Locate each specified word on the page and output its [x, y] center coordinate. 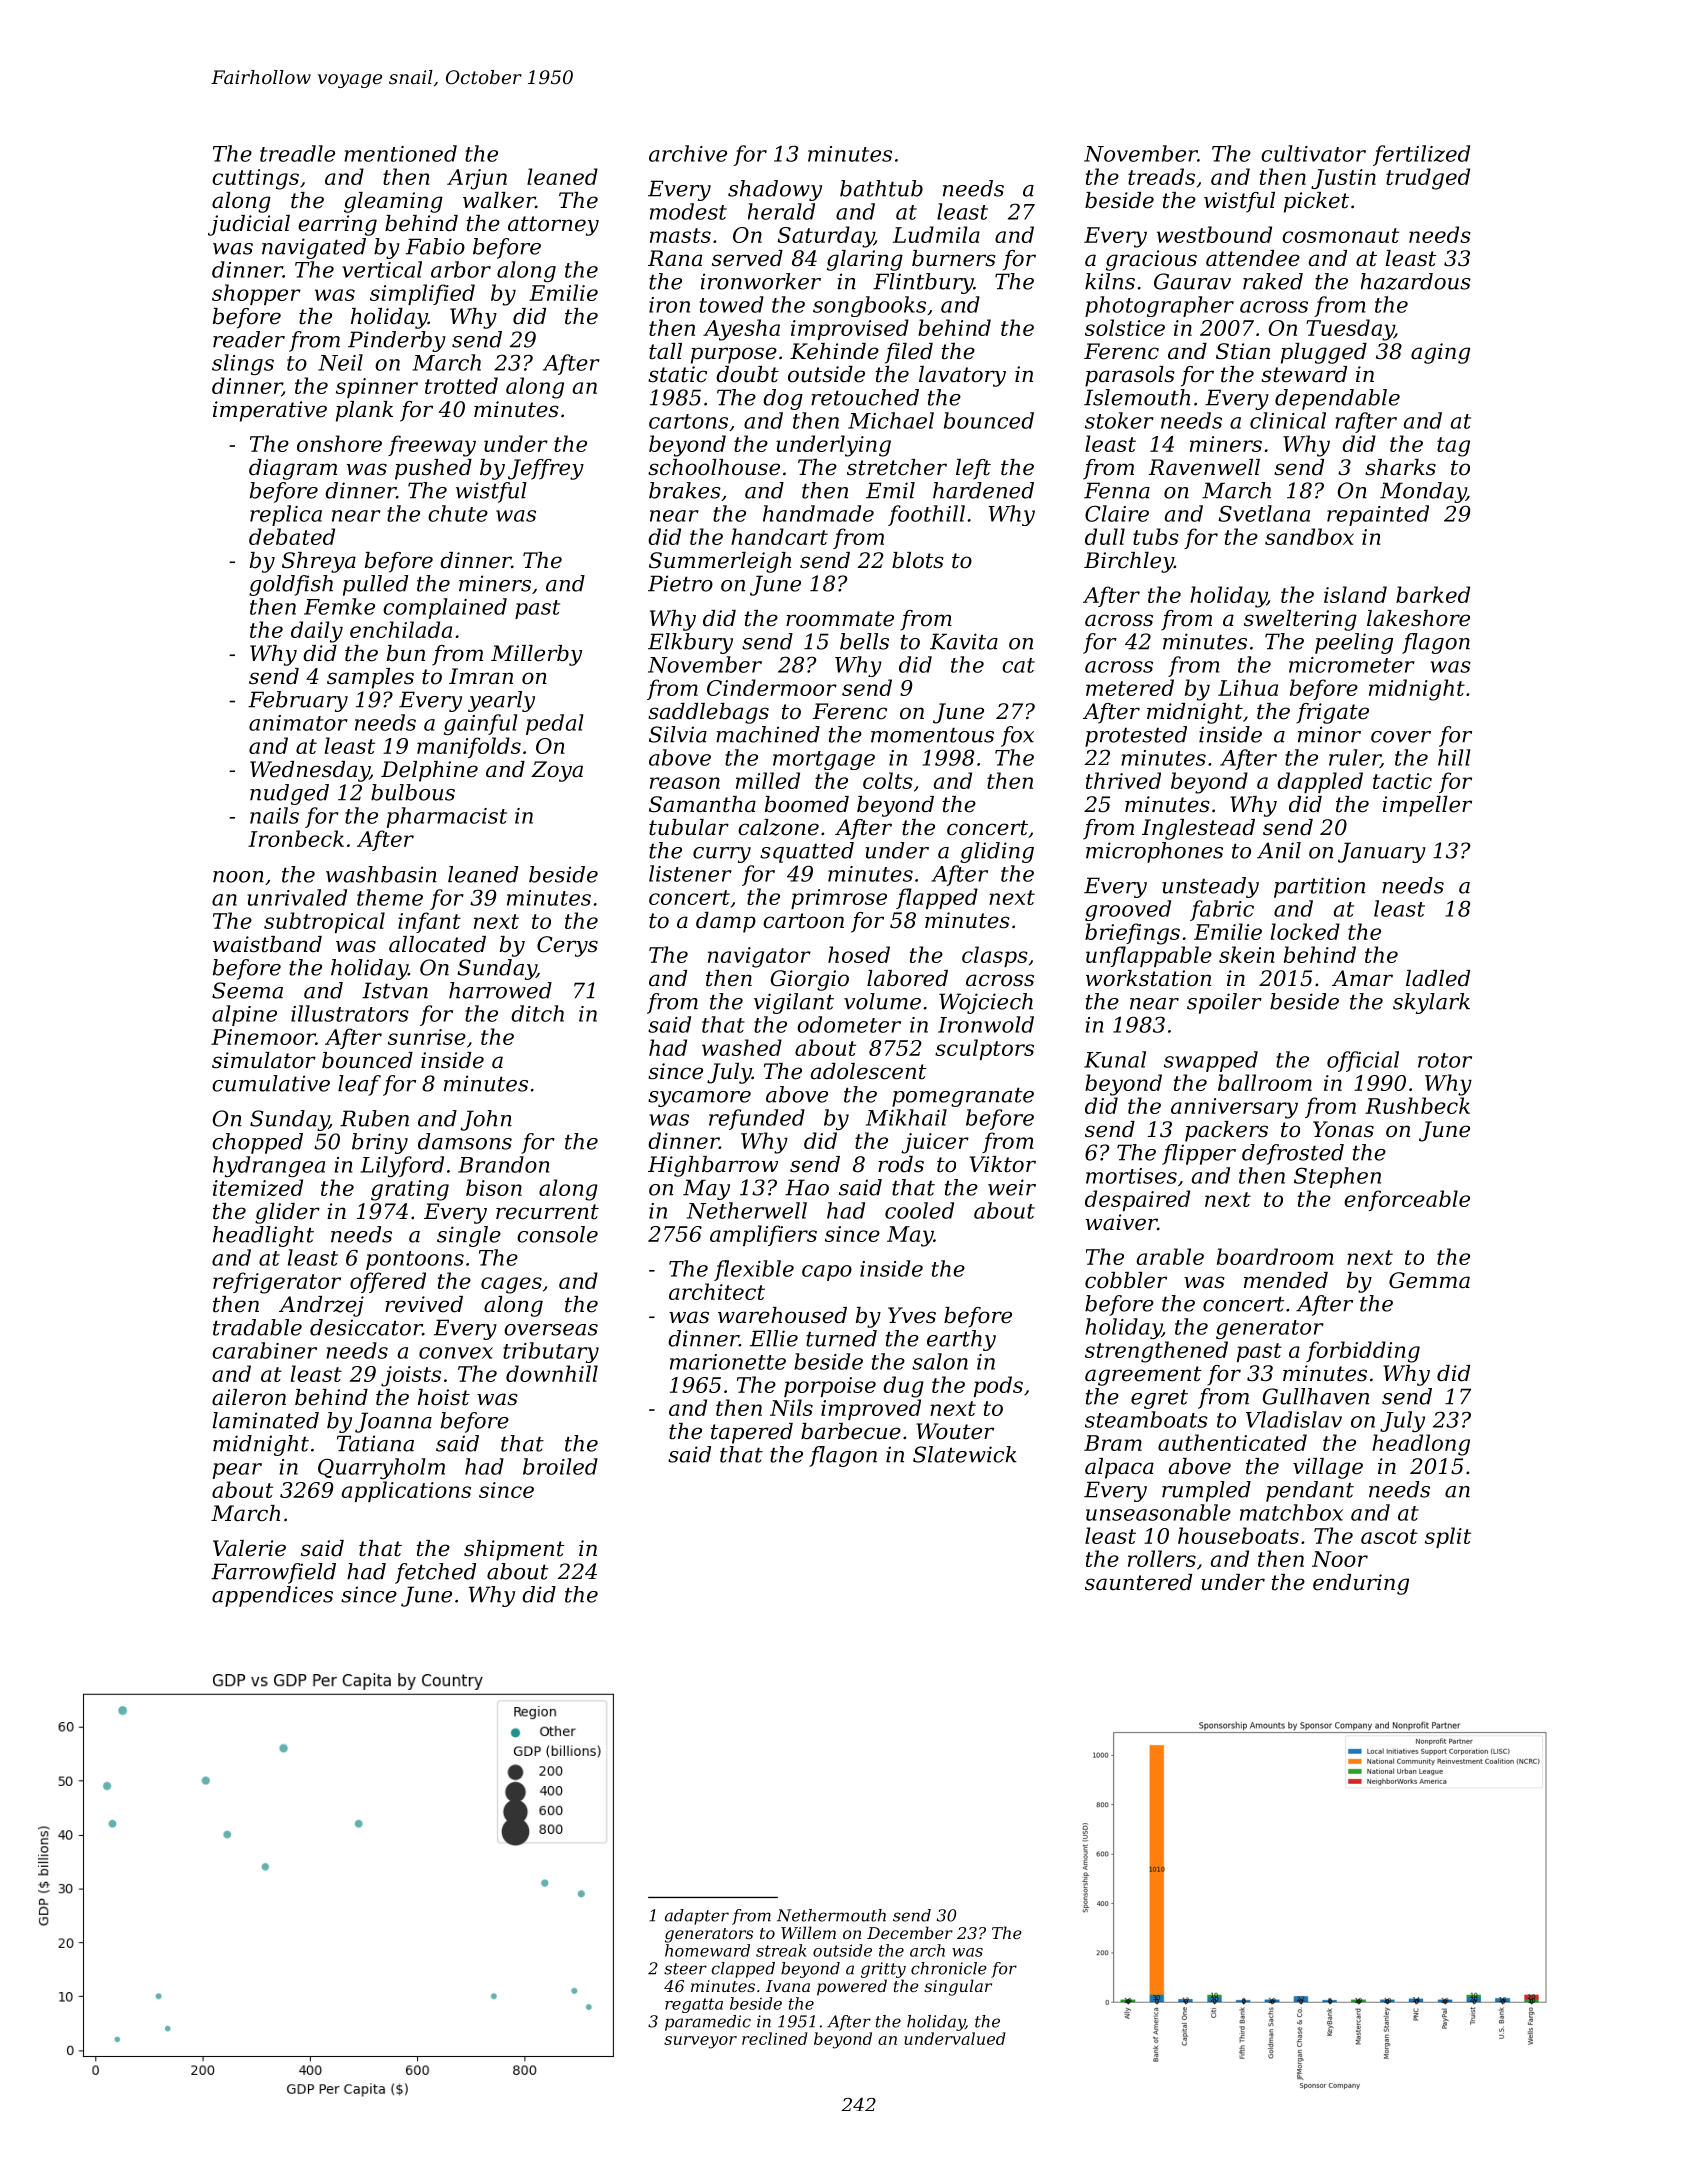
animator [298, 723]
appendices [272, 1596]
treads [1161, 176]
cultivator [1313, 153]
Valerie [249, 1548]
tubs [1156, 536]
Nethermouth [831, 1915]
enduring [1361, 1584]
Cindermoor [772, 687]
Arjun [477, 179]
